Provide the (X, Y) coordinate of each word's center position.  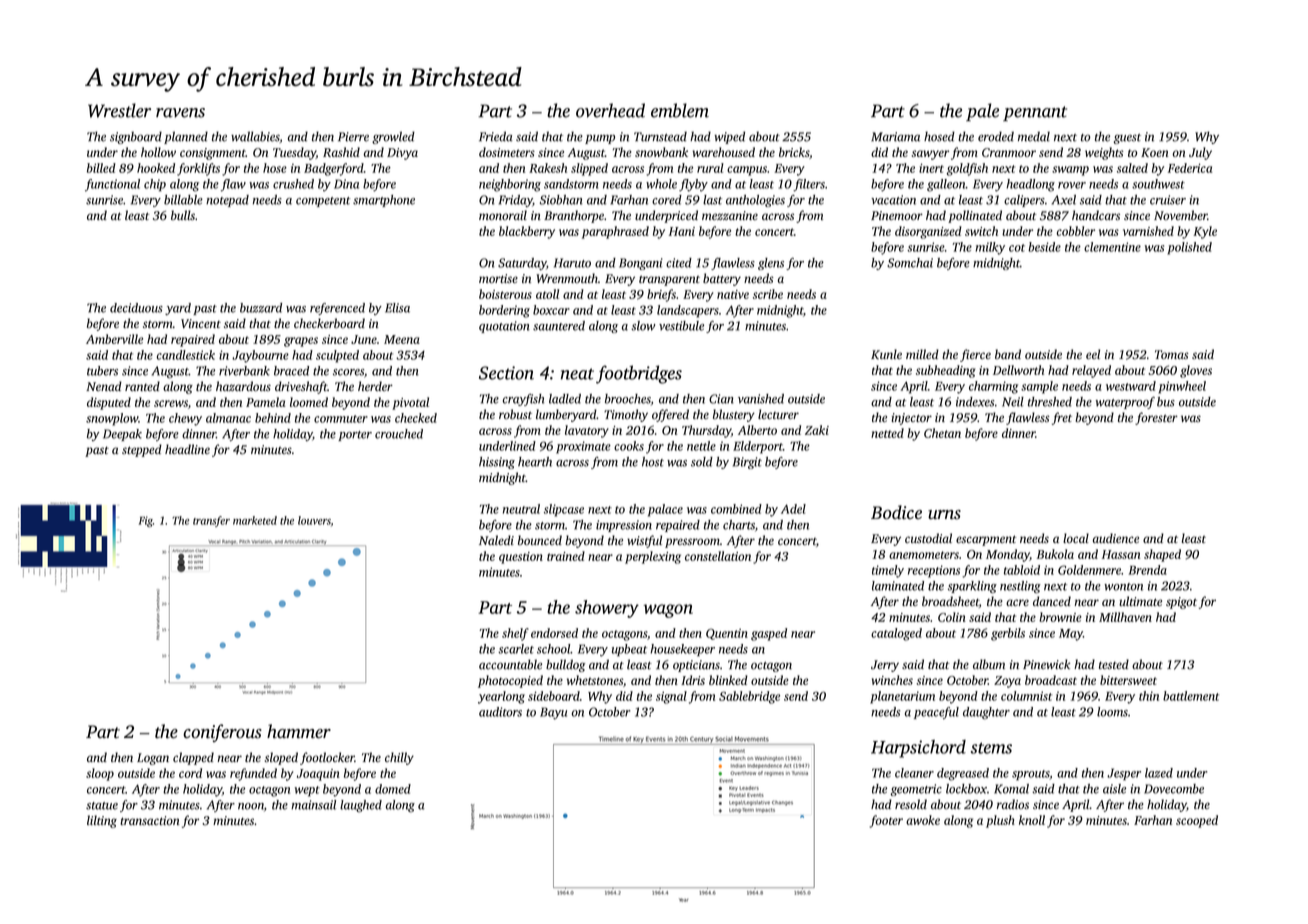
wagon (668, 611)
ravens (180, 113)
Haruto (572, 263)
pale (982, 112)
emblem (680, 110)
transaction (149, 820)
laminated (898, 586)
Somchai (910, 263)
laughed (361, 806)
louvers (314, 520)
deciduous (136, 308)
